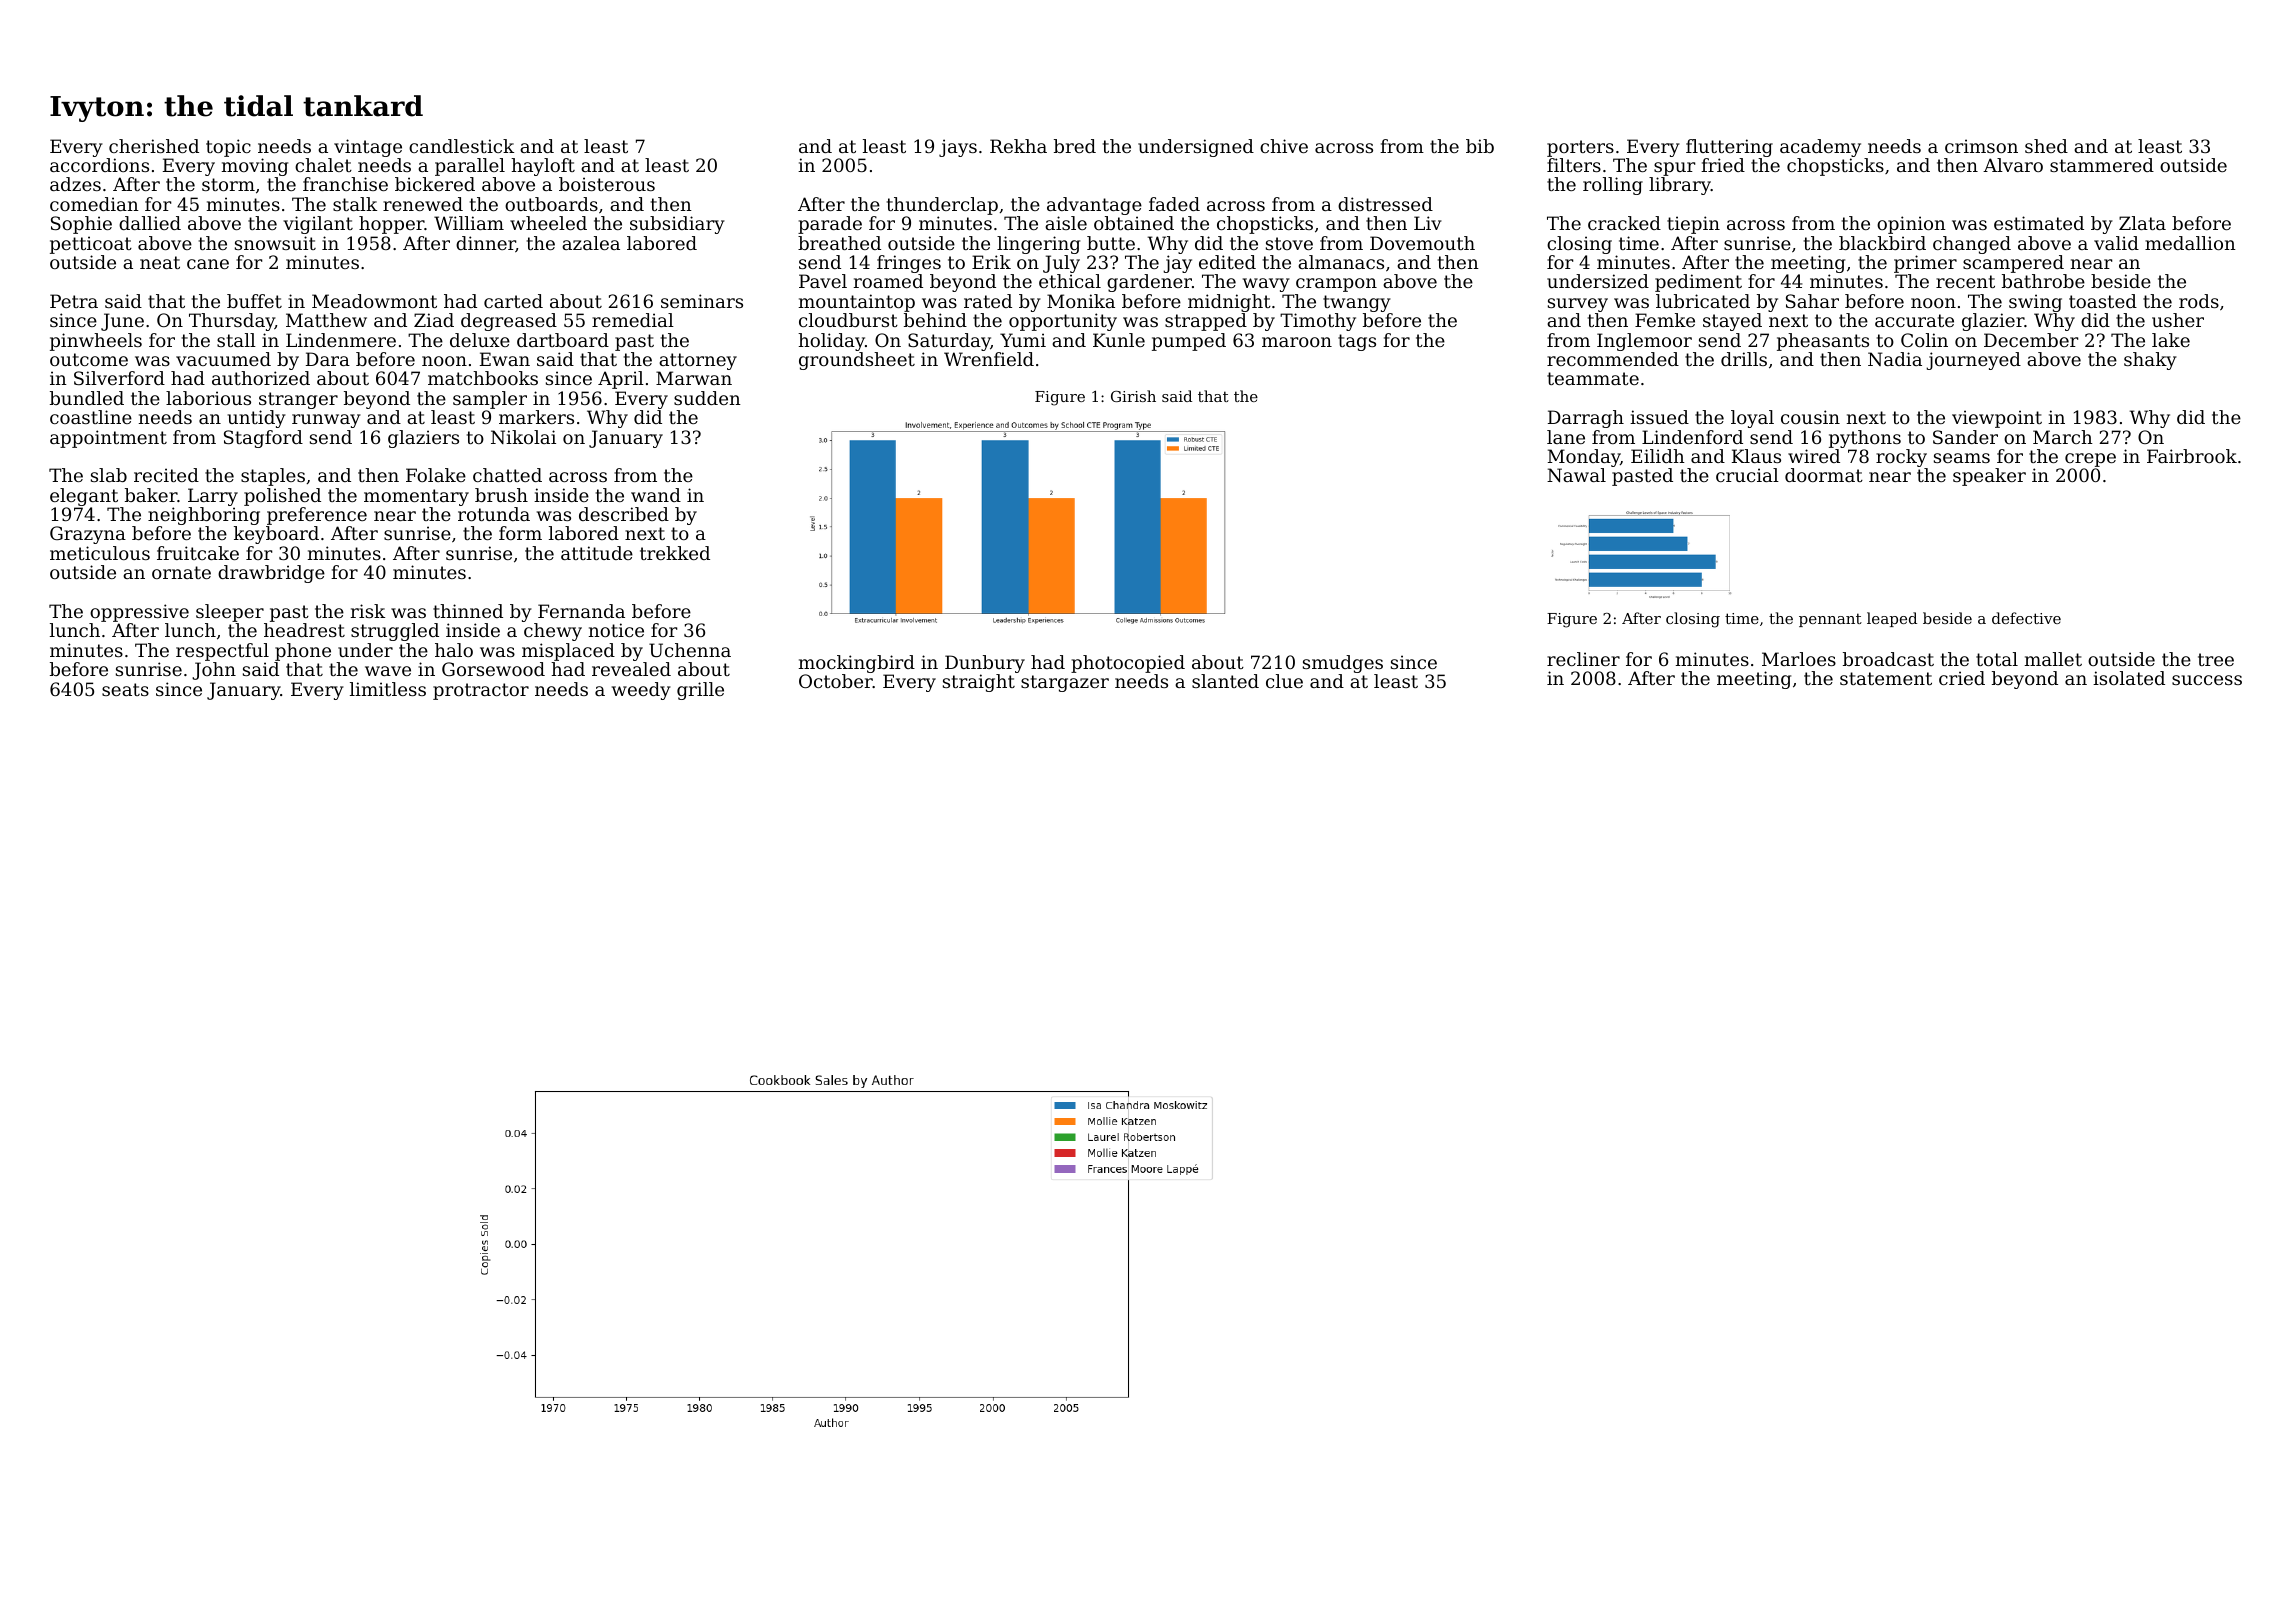  What do you see at coordinates (2192, 456) in the image?
I see `Fairbrook` at bounding box center [2192, 456].
